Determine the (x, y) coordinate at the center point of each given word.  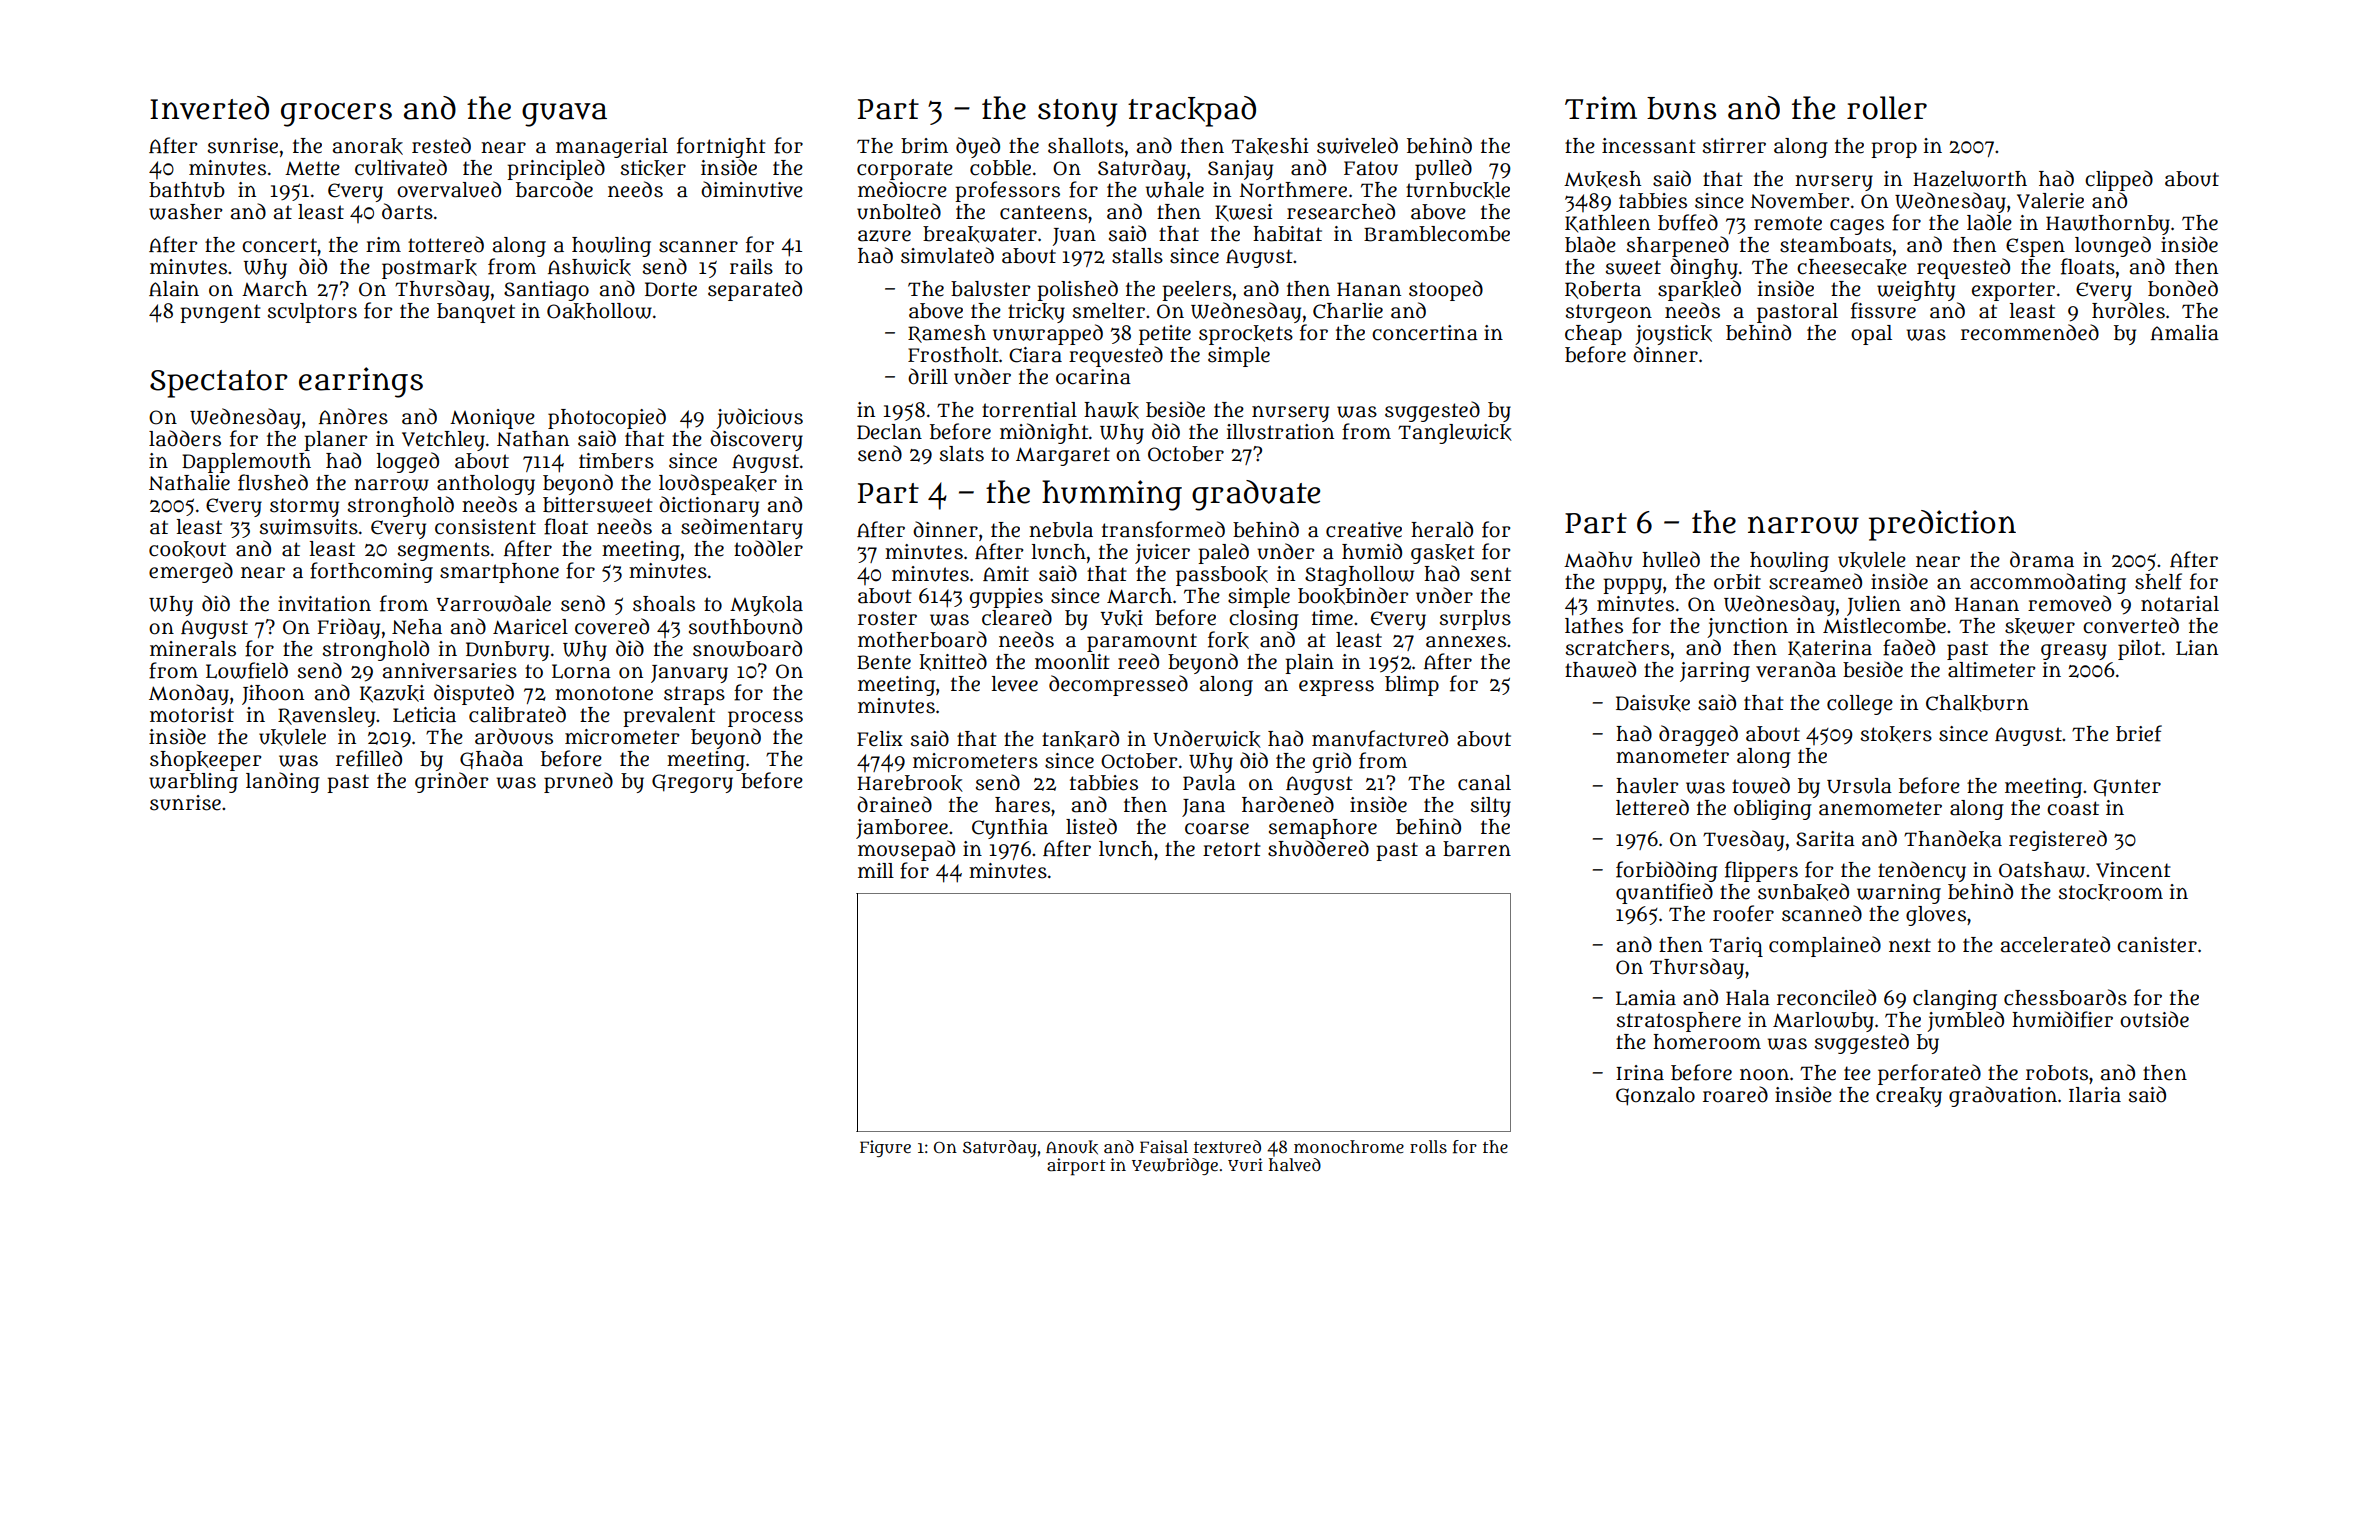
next (1910, 945)
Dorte (671, 289)
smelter (1109, 311)
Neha (417, 627)
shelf (2158, 581)
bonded (2183, 288)
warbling (193, 783)
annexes (1466, 642)
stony (1077, 113)
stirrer (1734, 146)
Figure (885, 1148)
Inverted (209, 108)
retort (1232, 849)
